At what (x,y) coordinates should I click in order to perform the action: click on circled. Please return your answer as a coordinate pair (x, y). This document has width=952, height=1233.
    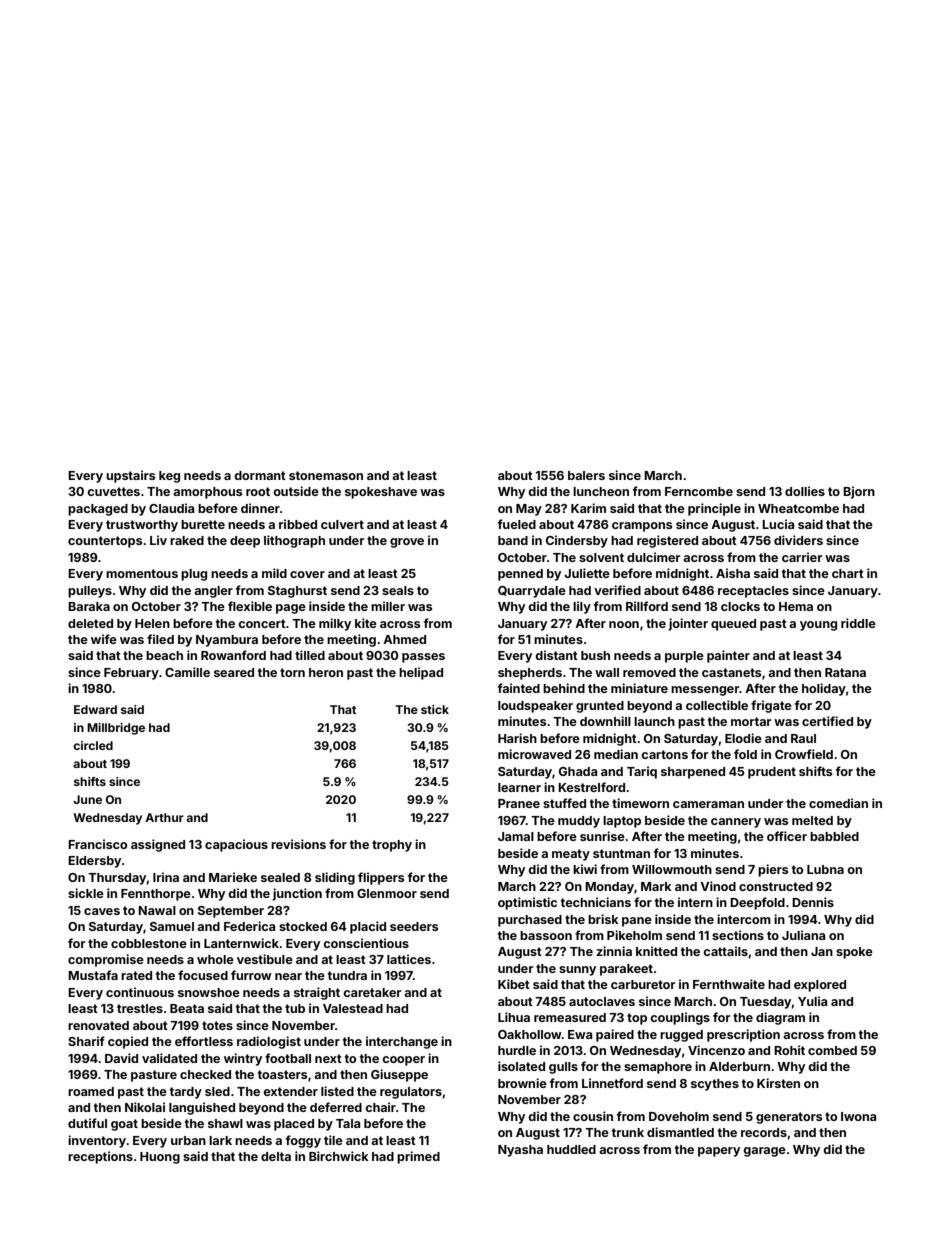
    Looking at the image, I should click on (93, 745).
